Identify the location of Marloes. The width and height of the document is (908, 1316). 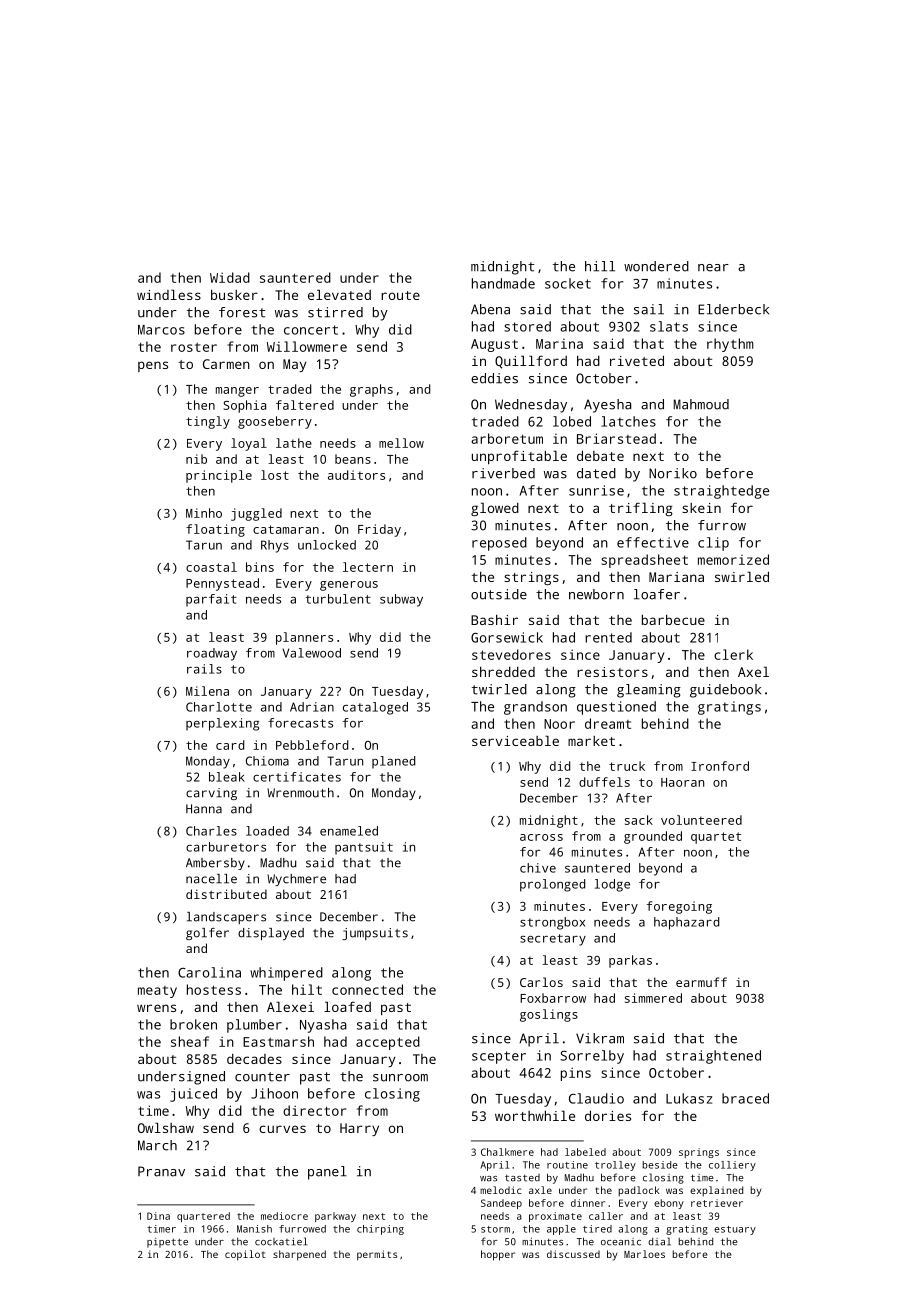
(644, 1254).
